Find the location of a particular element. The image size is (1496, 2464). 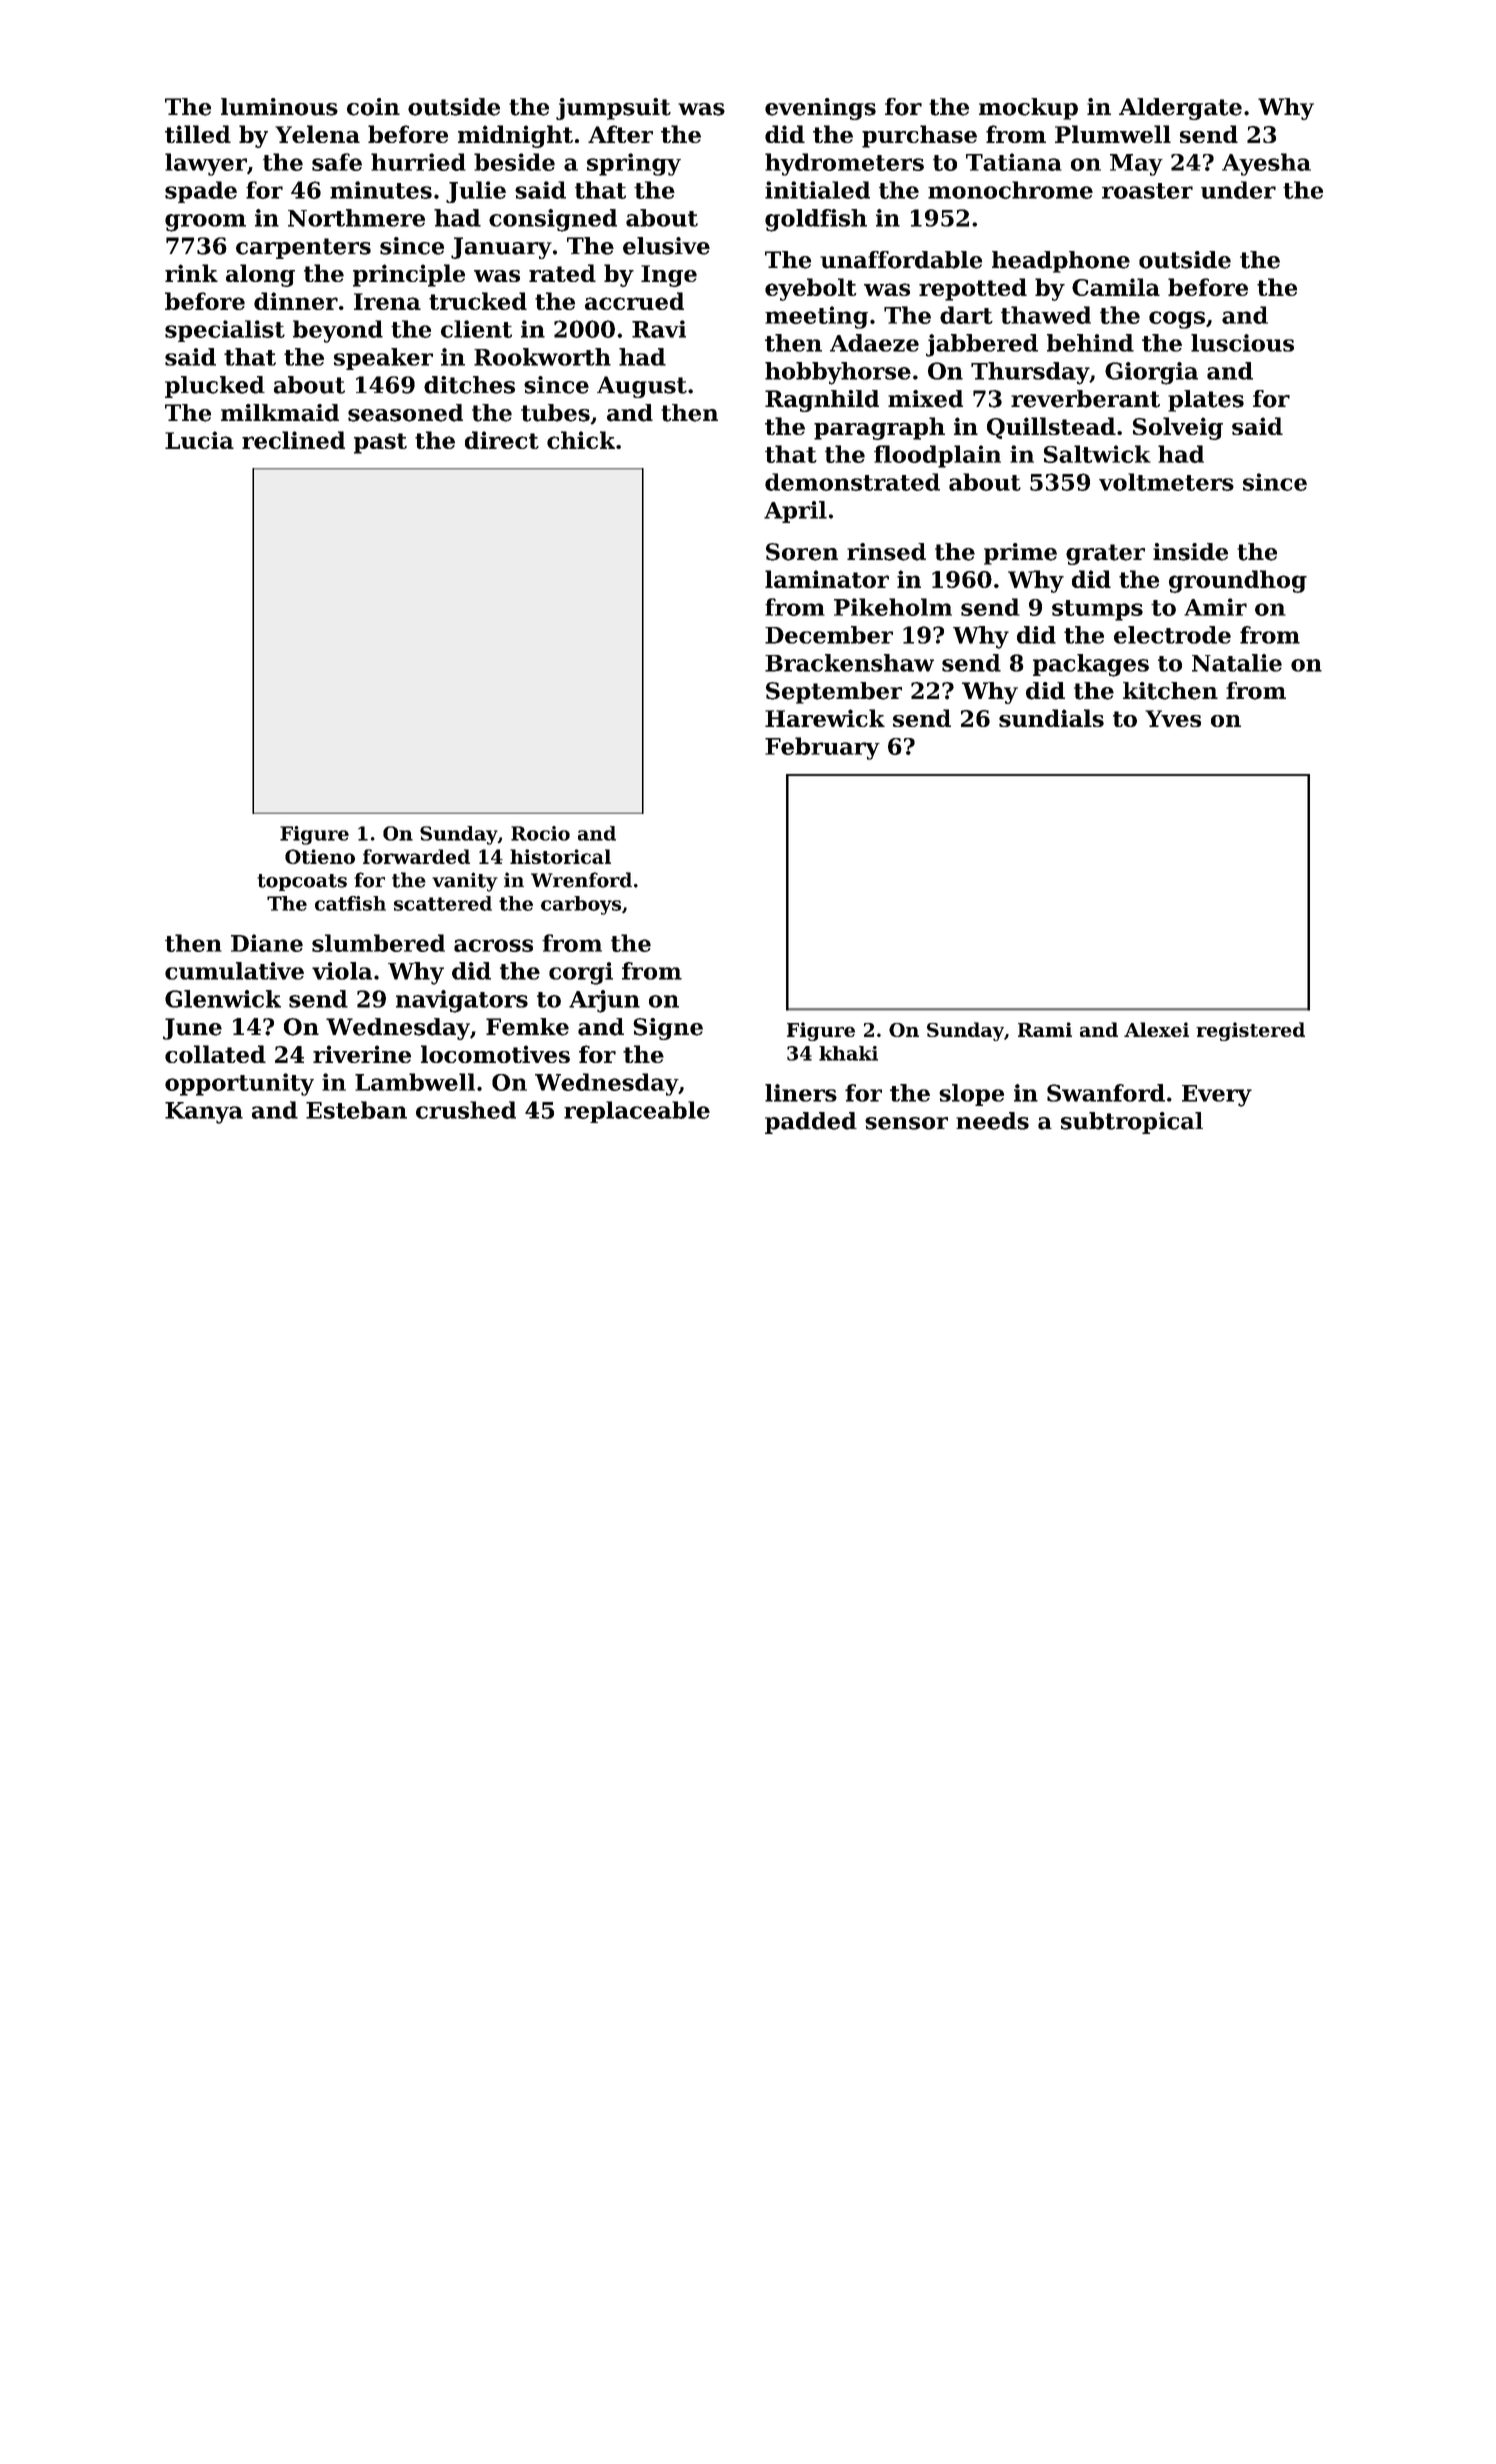

jumpsuit is located at coordinates (613, 109).
